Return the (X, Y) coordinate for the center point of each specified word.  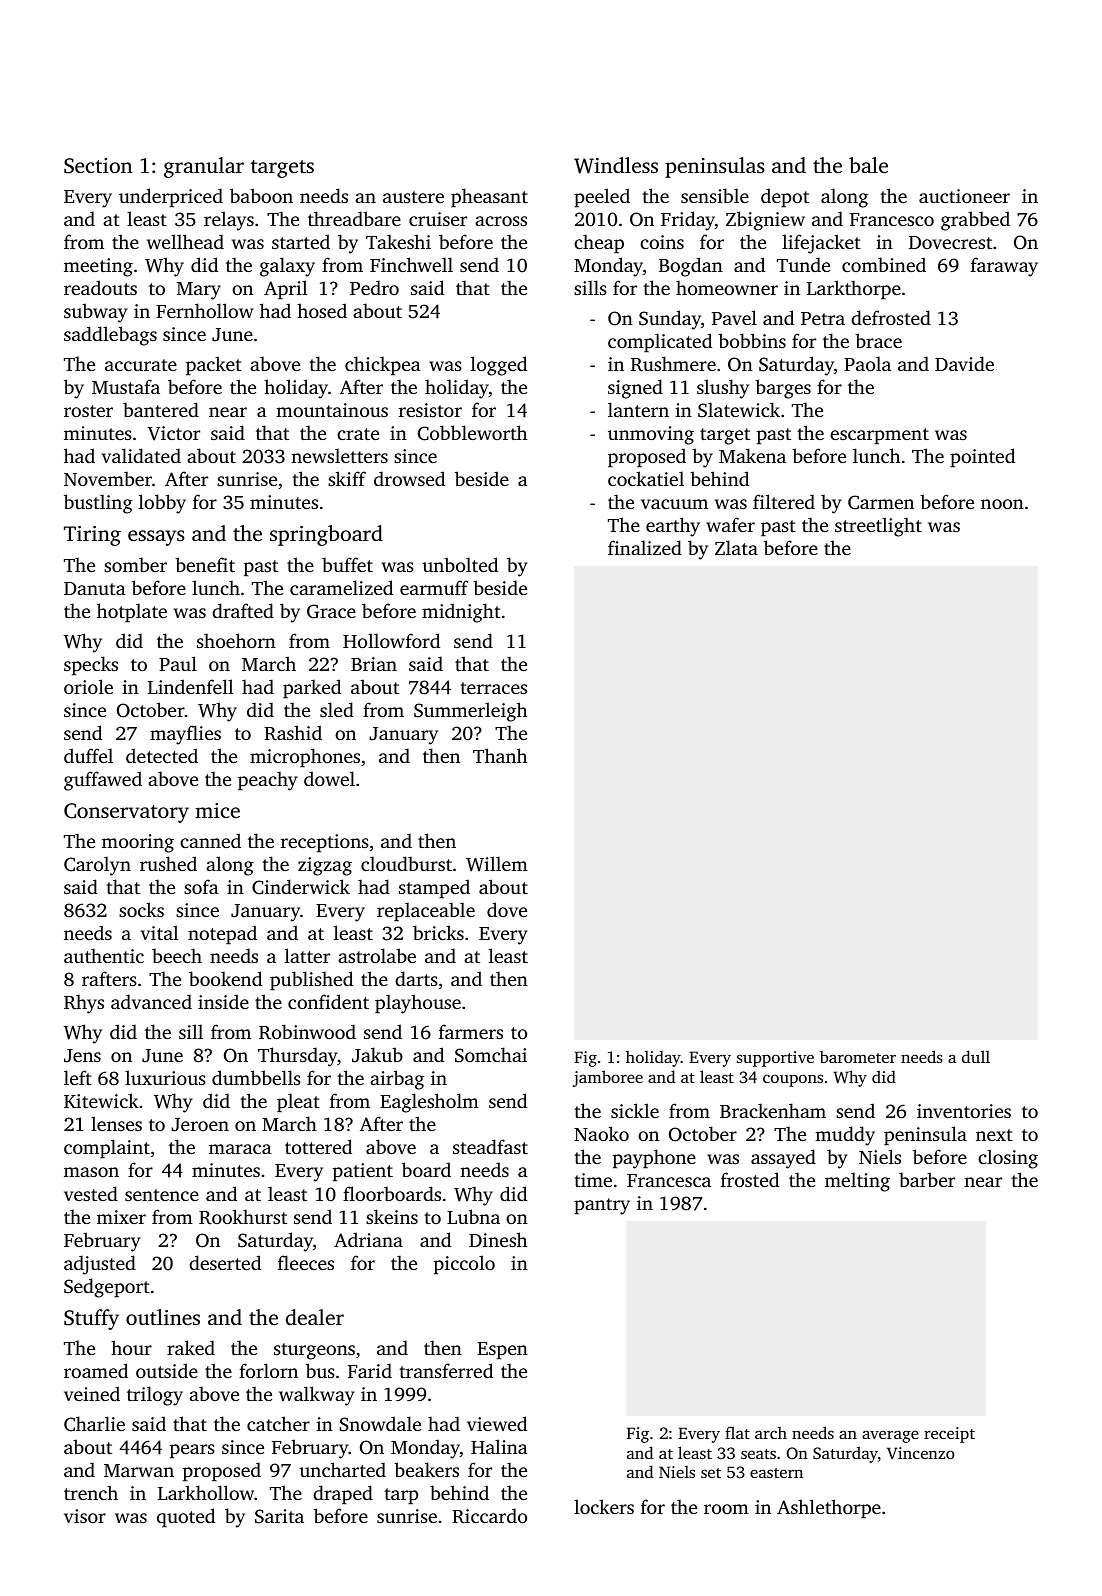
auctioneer (964, 196)
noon (1002, 504)
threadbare (354, 218)
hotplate (132, 613)
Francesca (669, 1180)
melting (857, 1182)
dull (976, 1056)
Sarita (279, 1516)
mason (91, 1172)
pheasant (489, 198)
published (311, 981)
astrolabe (377, 955)
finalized (645, 547)
